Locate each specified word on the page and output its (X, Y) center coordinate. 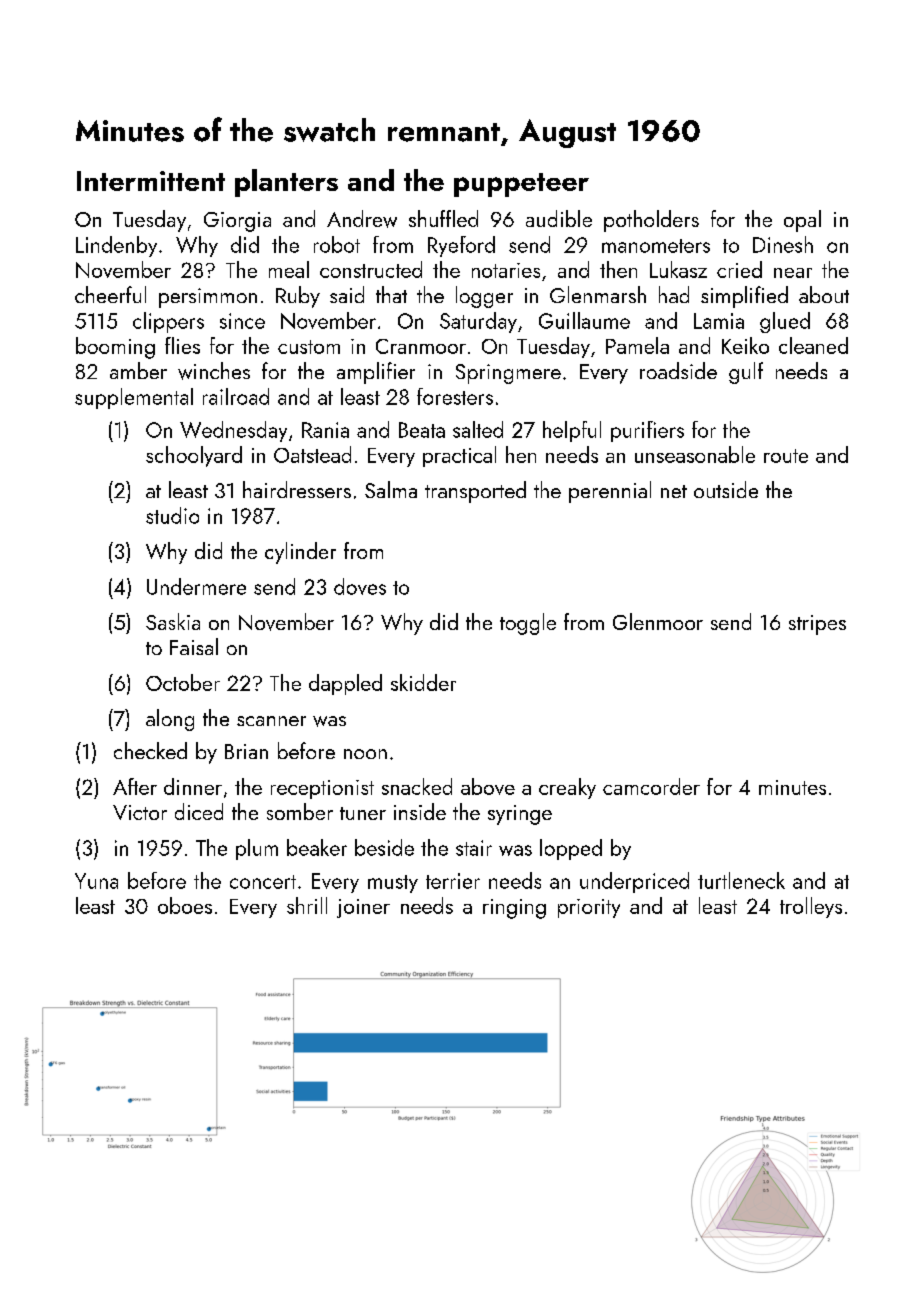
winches (214, 371)
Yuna (96, 881)
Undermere (196, 586)
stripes (817, 625)
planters (286, 183)
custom (309, 347)
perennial (610, 492)
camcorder (651, 786)
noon (365, 754)
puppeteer (521, 185)
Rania (325, 430)
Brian (246, 751)
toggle (528, 624)
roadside (678, 370)
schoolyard (194, 456)
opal (802, 221)
